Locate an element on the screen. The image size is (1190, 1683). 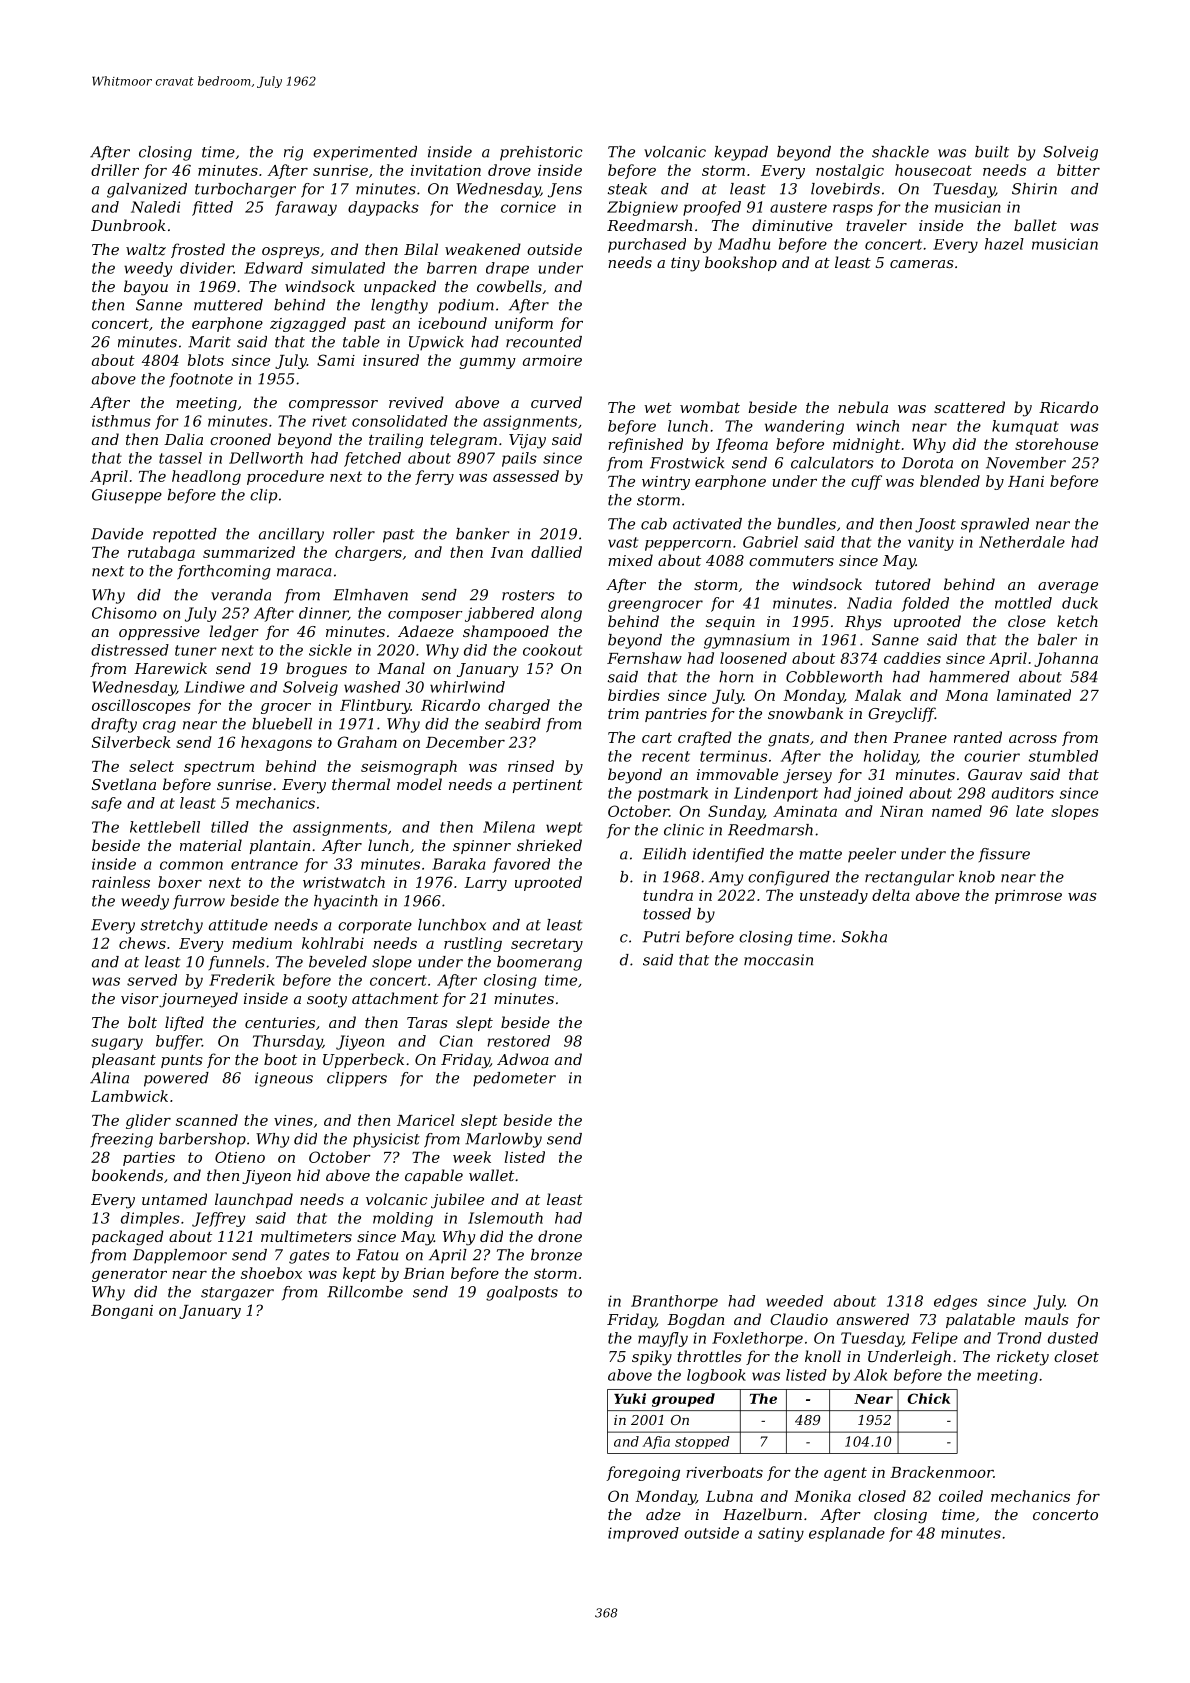
primrose is located at coordinates (1028, 897).
